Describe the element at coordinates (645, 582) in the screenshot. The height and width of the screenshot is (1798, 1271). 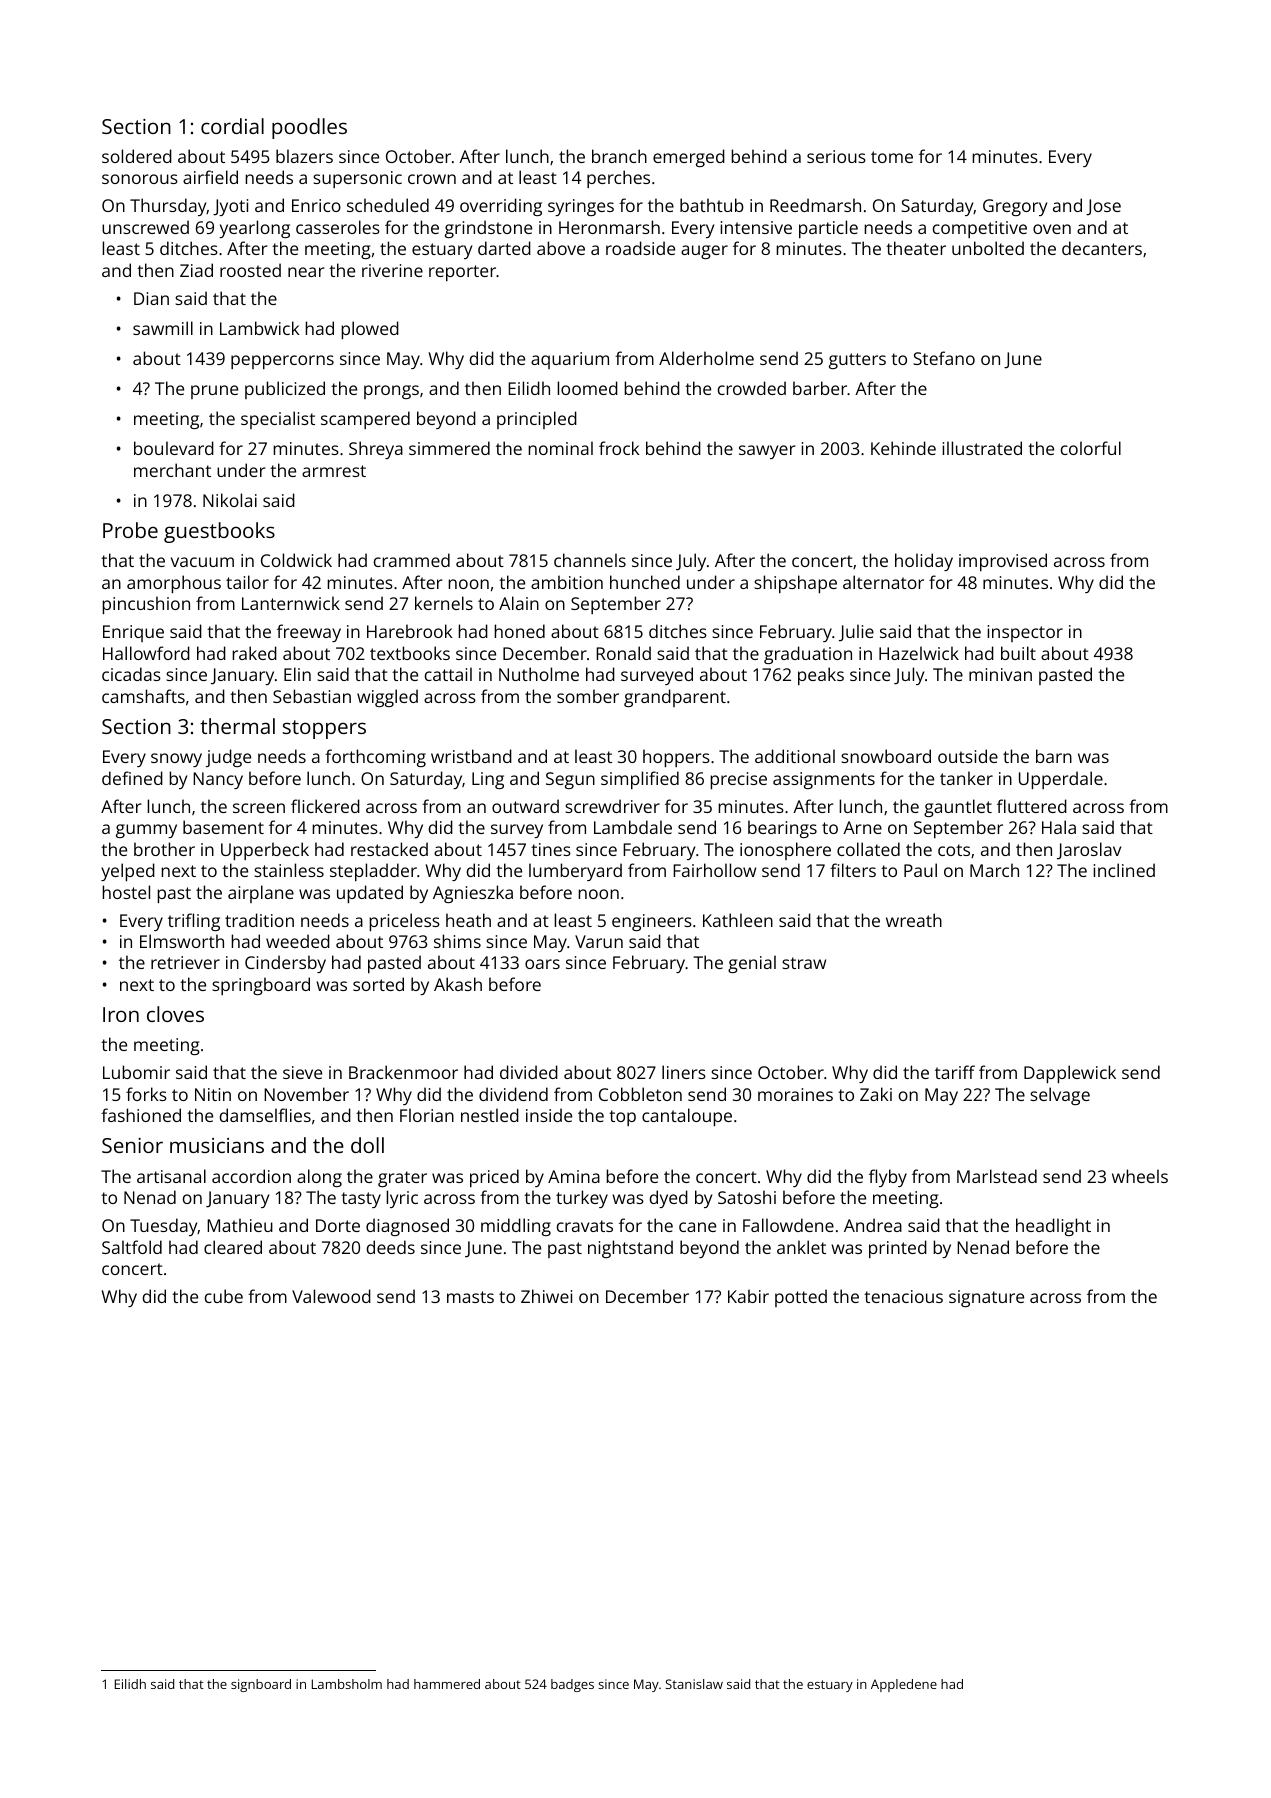
I see `hunched` at that location.
